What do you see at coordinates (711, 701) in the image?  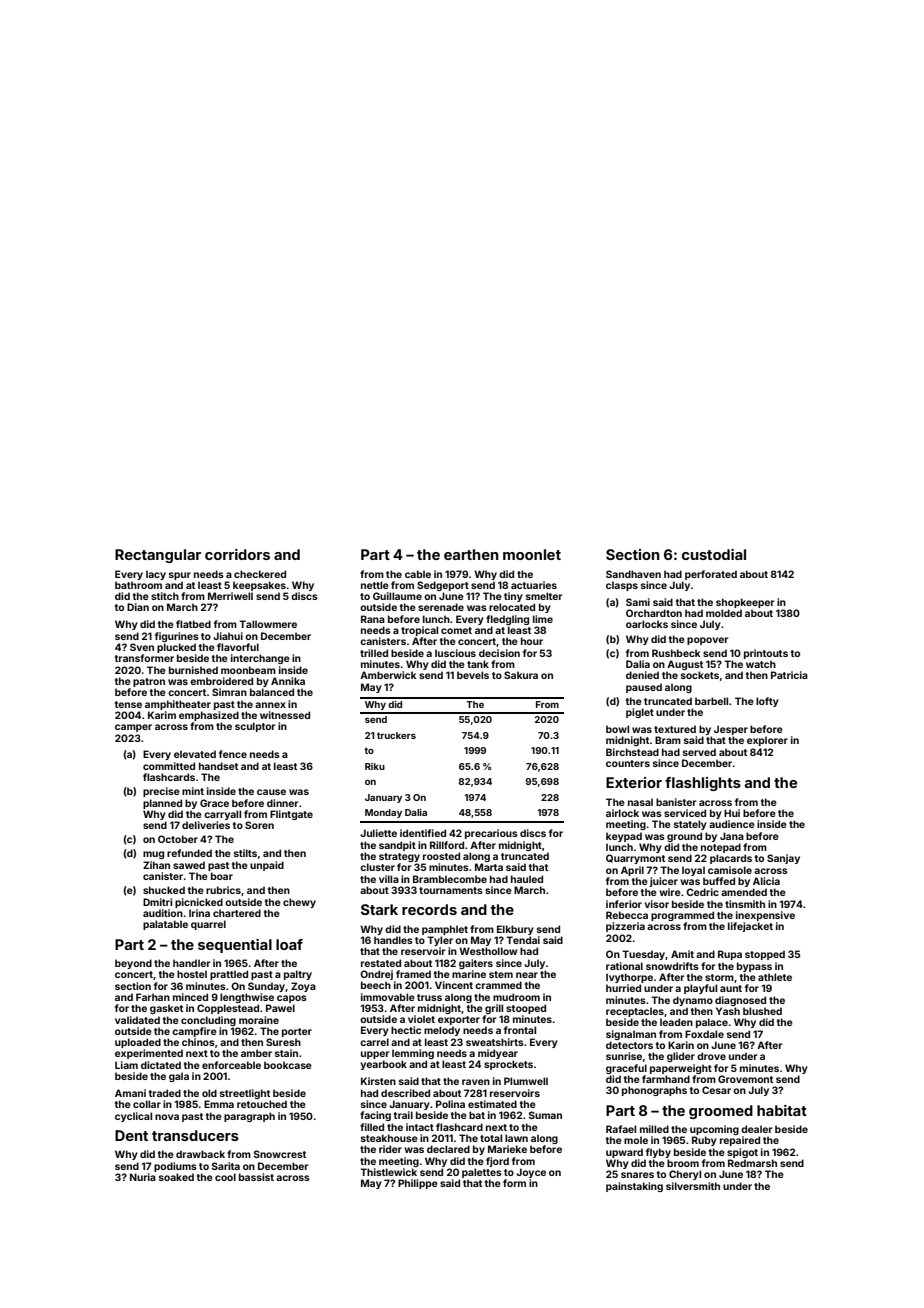 I see `barbell` at bounding box center [711, 701].
